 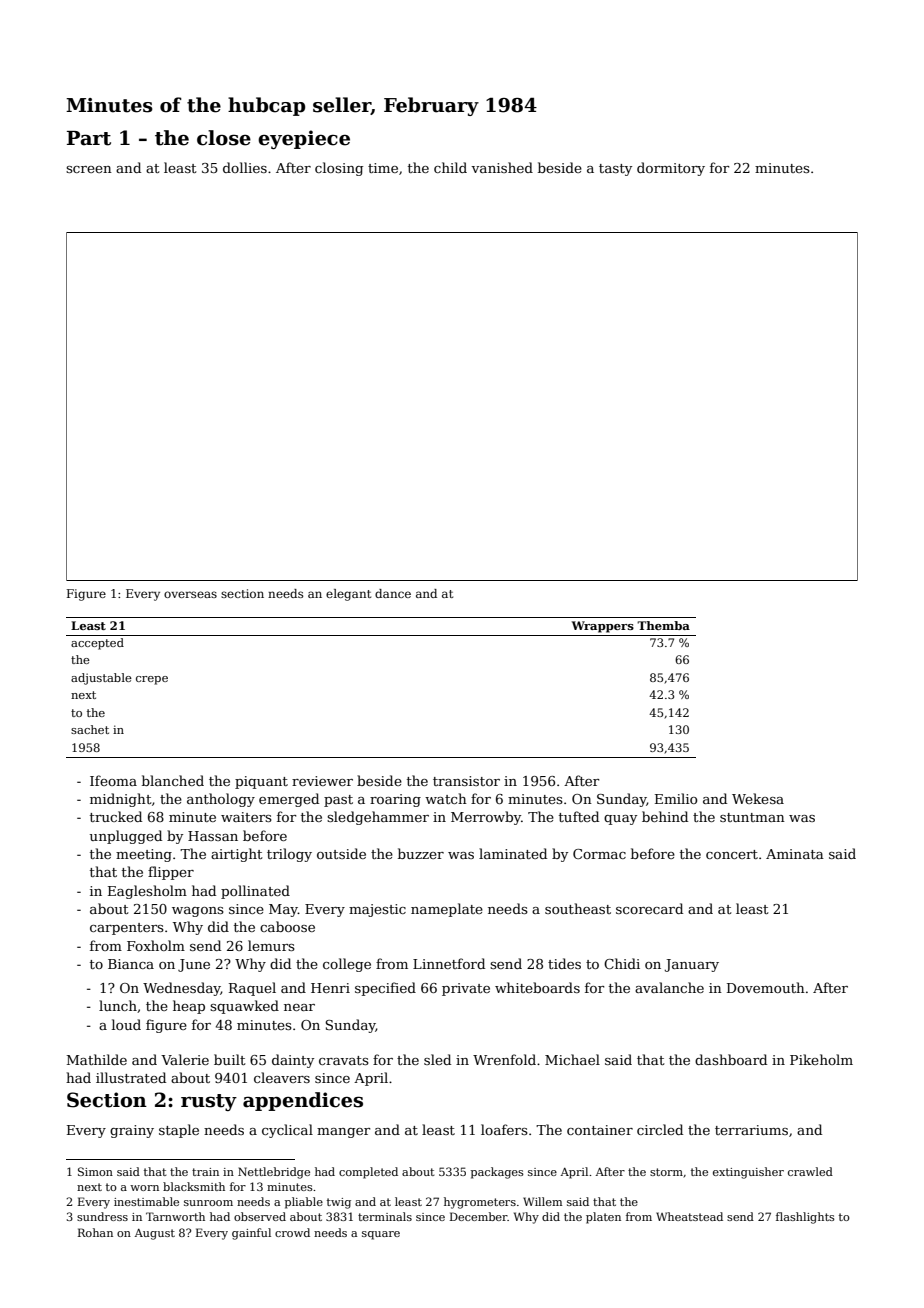 What do you see at coordinates (89, 138) in the page?
I see `Part` at bounding box center [89, 138].
